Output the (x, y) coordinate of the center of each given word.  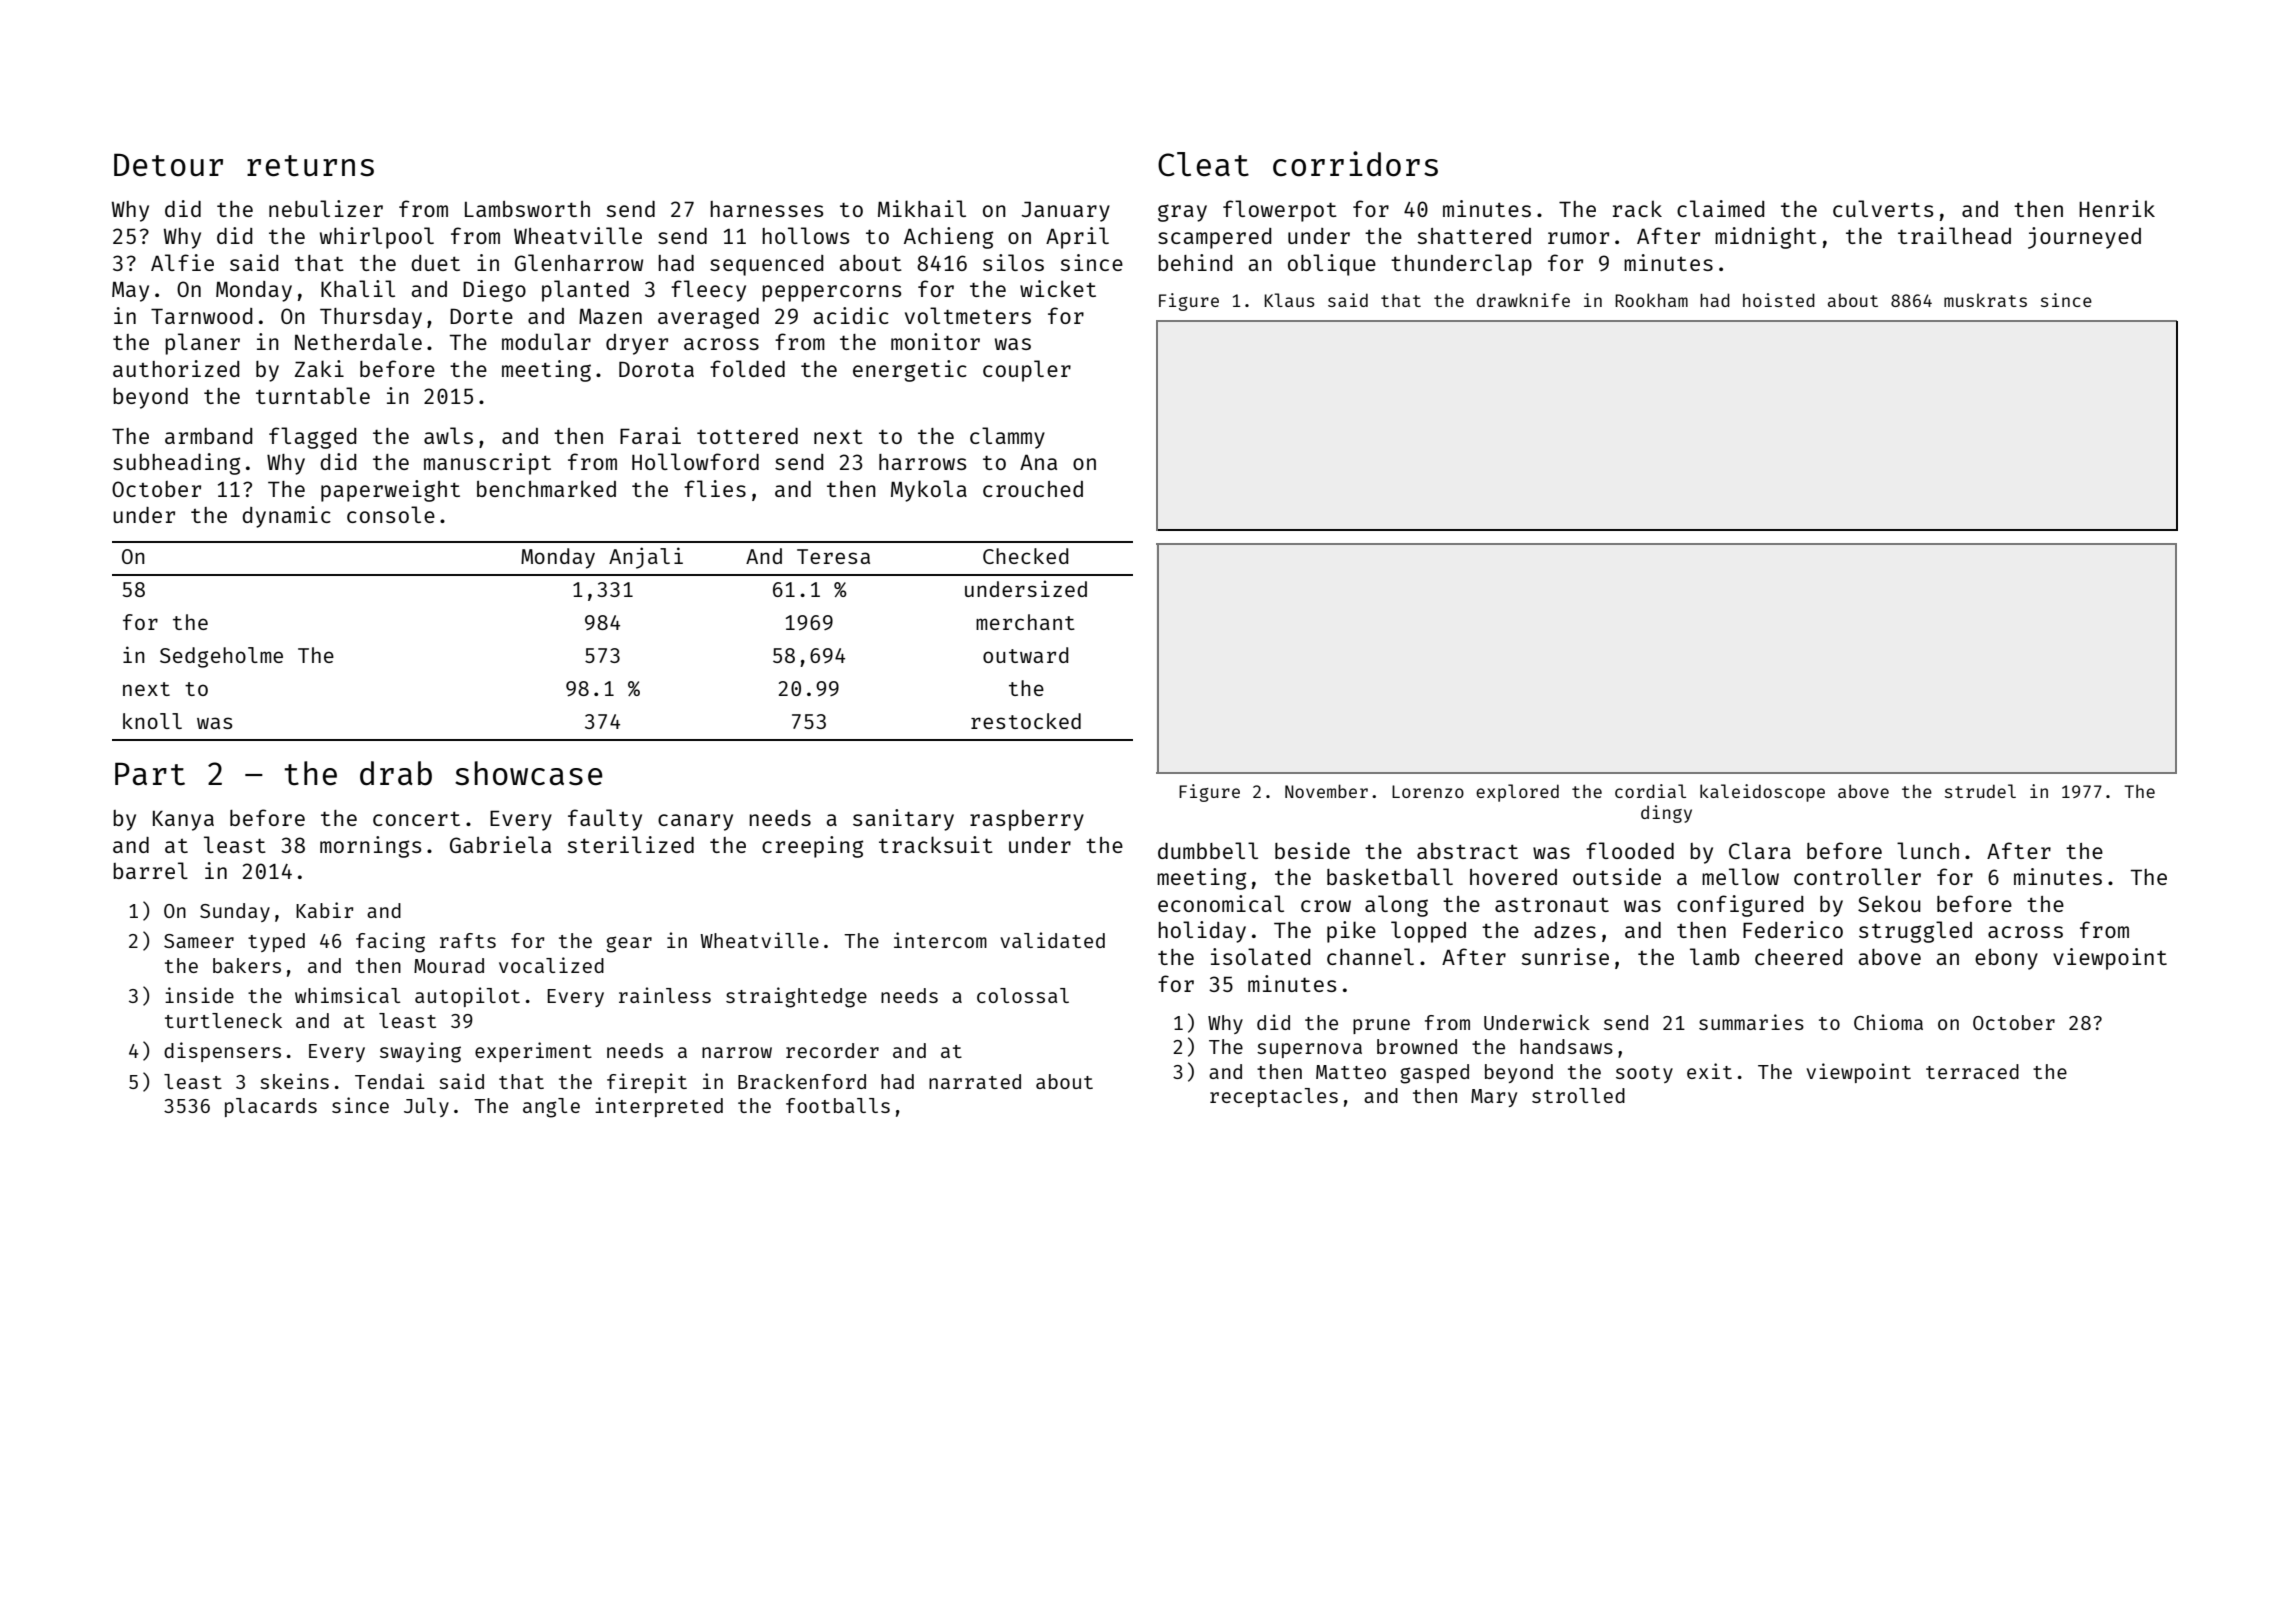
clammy (1007, 438)
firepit (647, 1083)
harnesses (766, 209)
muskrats (1985, 300)
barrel (150, 870)
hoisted (1779, 300)
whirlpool (377, 238)
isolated (1260, 956)
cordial (1650, 791)
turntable (313, 395)
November (1326, 791)
